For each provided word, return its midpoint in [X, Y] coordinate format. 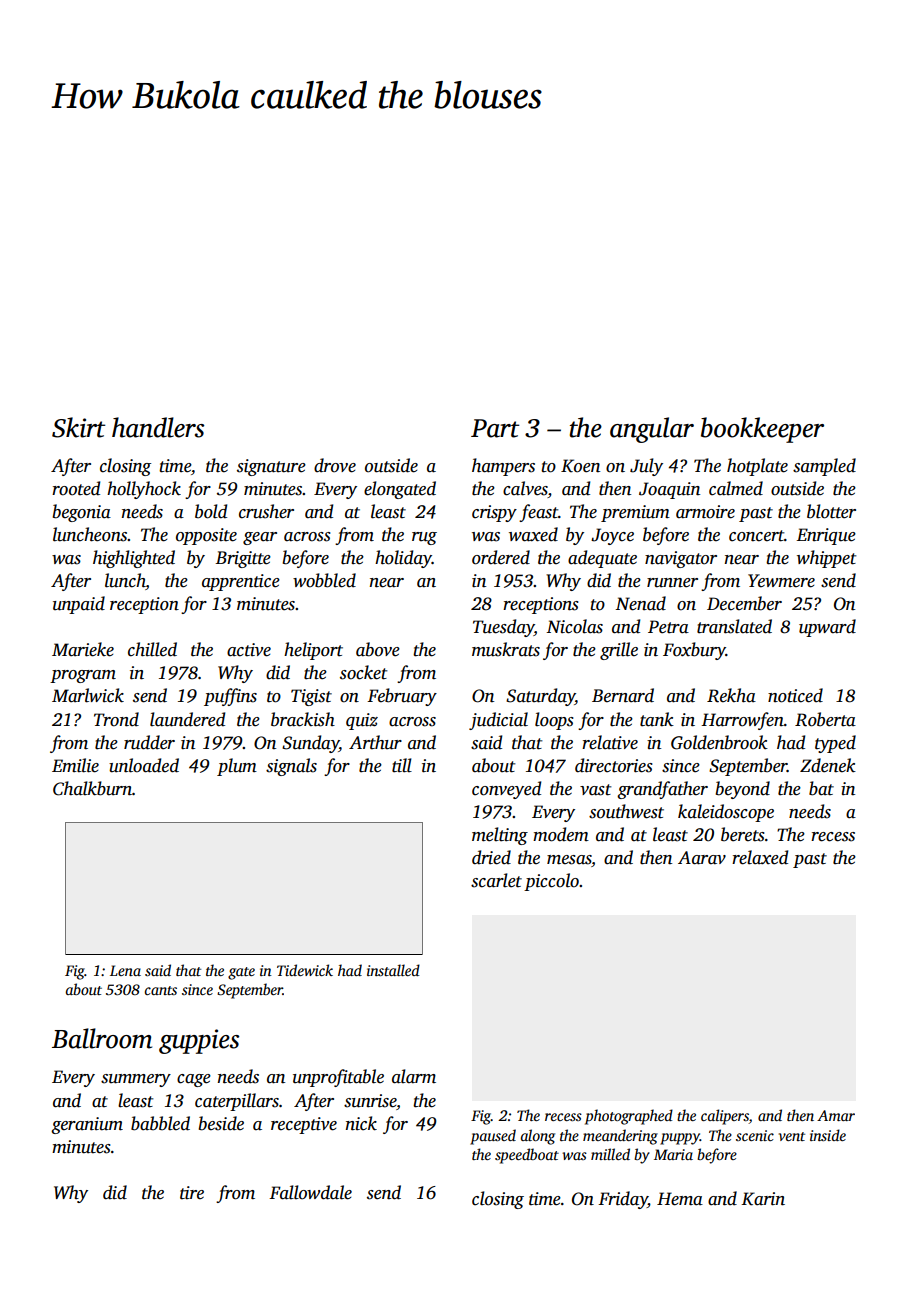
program [83, 676]
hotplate [757, 467]
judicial [498, 721]
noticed [795, 695]
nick [361, 1123]
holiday [403, 559]
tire [192, 1193]
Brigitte [243, 559]
